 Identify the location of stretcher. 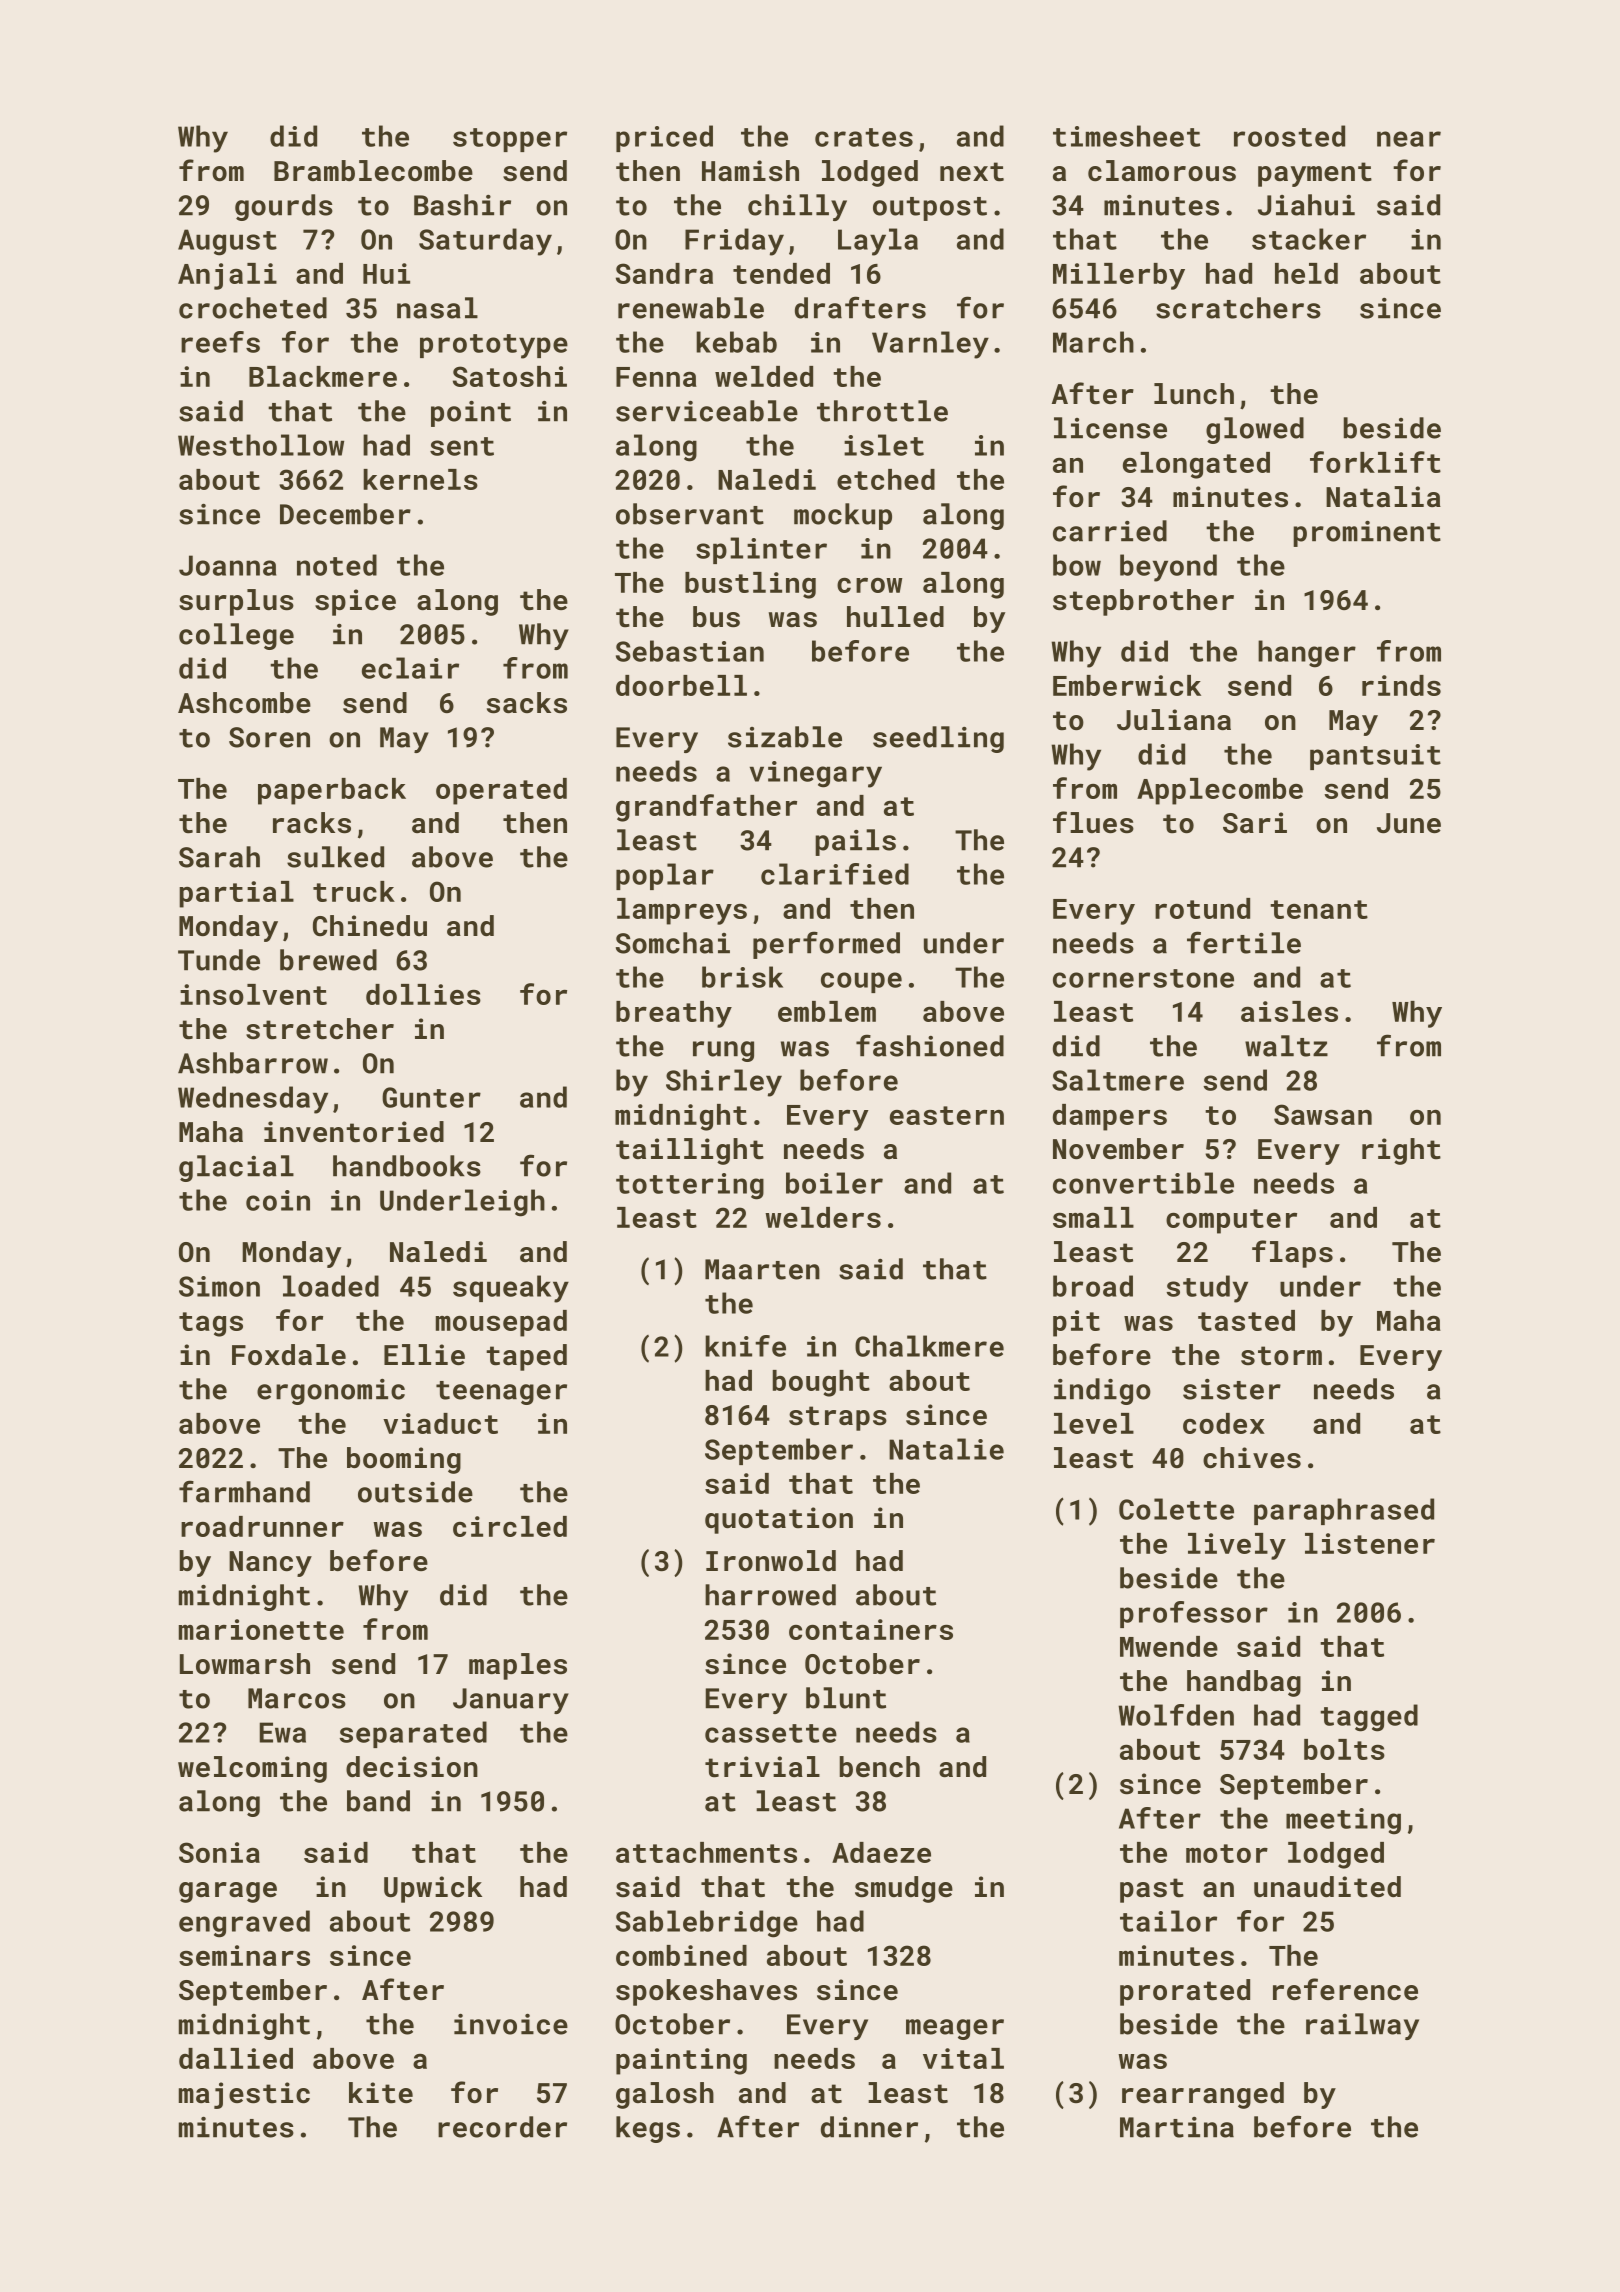
(320, 1029).
